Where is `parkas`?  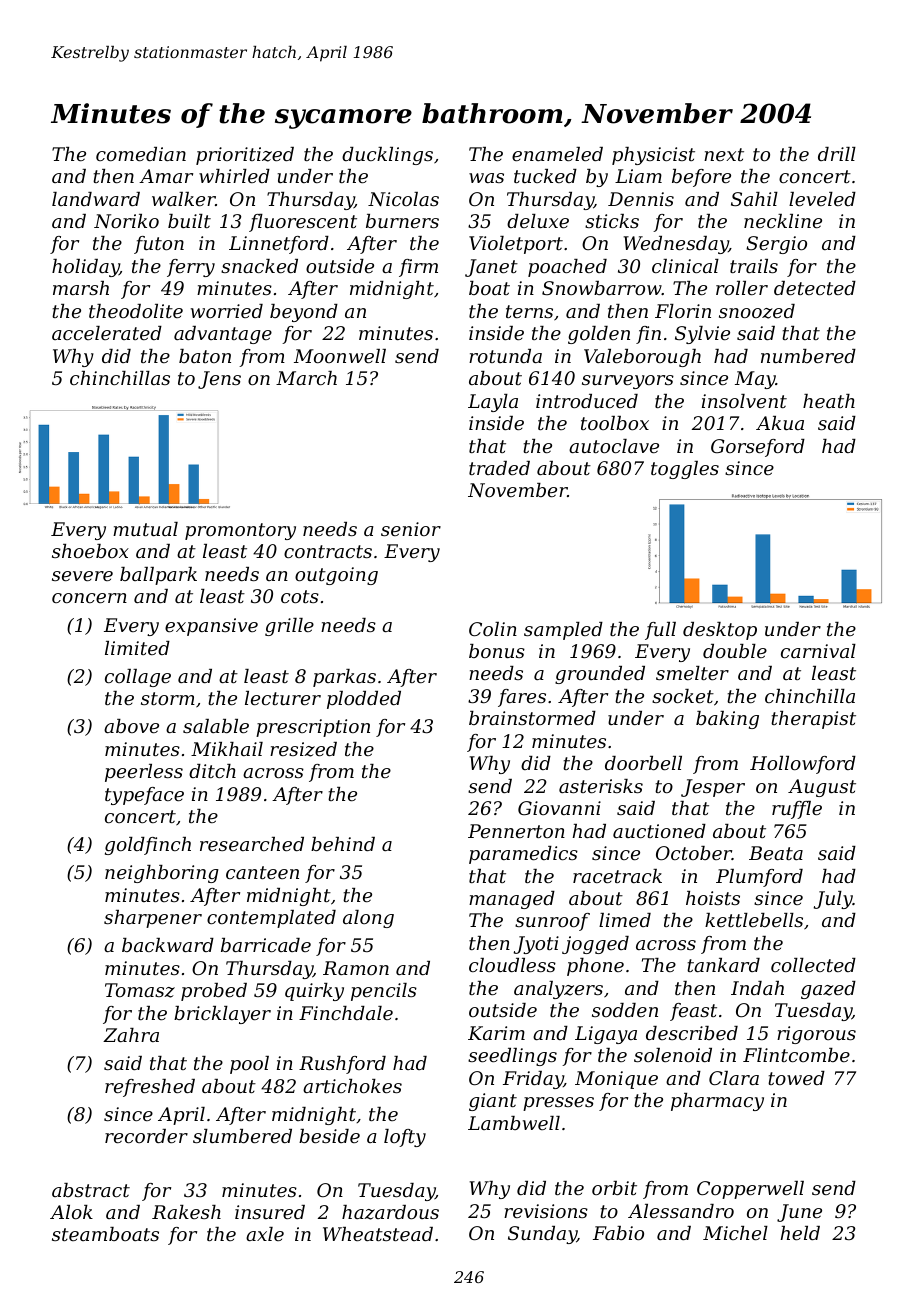
parkas is located at coordinates (344, 678).
